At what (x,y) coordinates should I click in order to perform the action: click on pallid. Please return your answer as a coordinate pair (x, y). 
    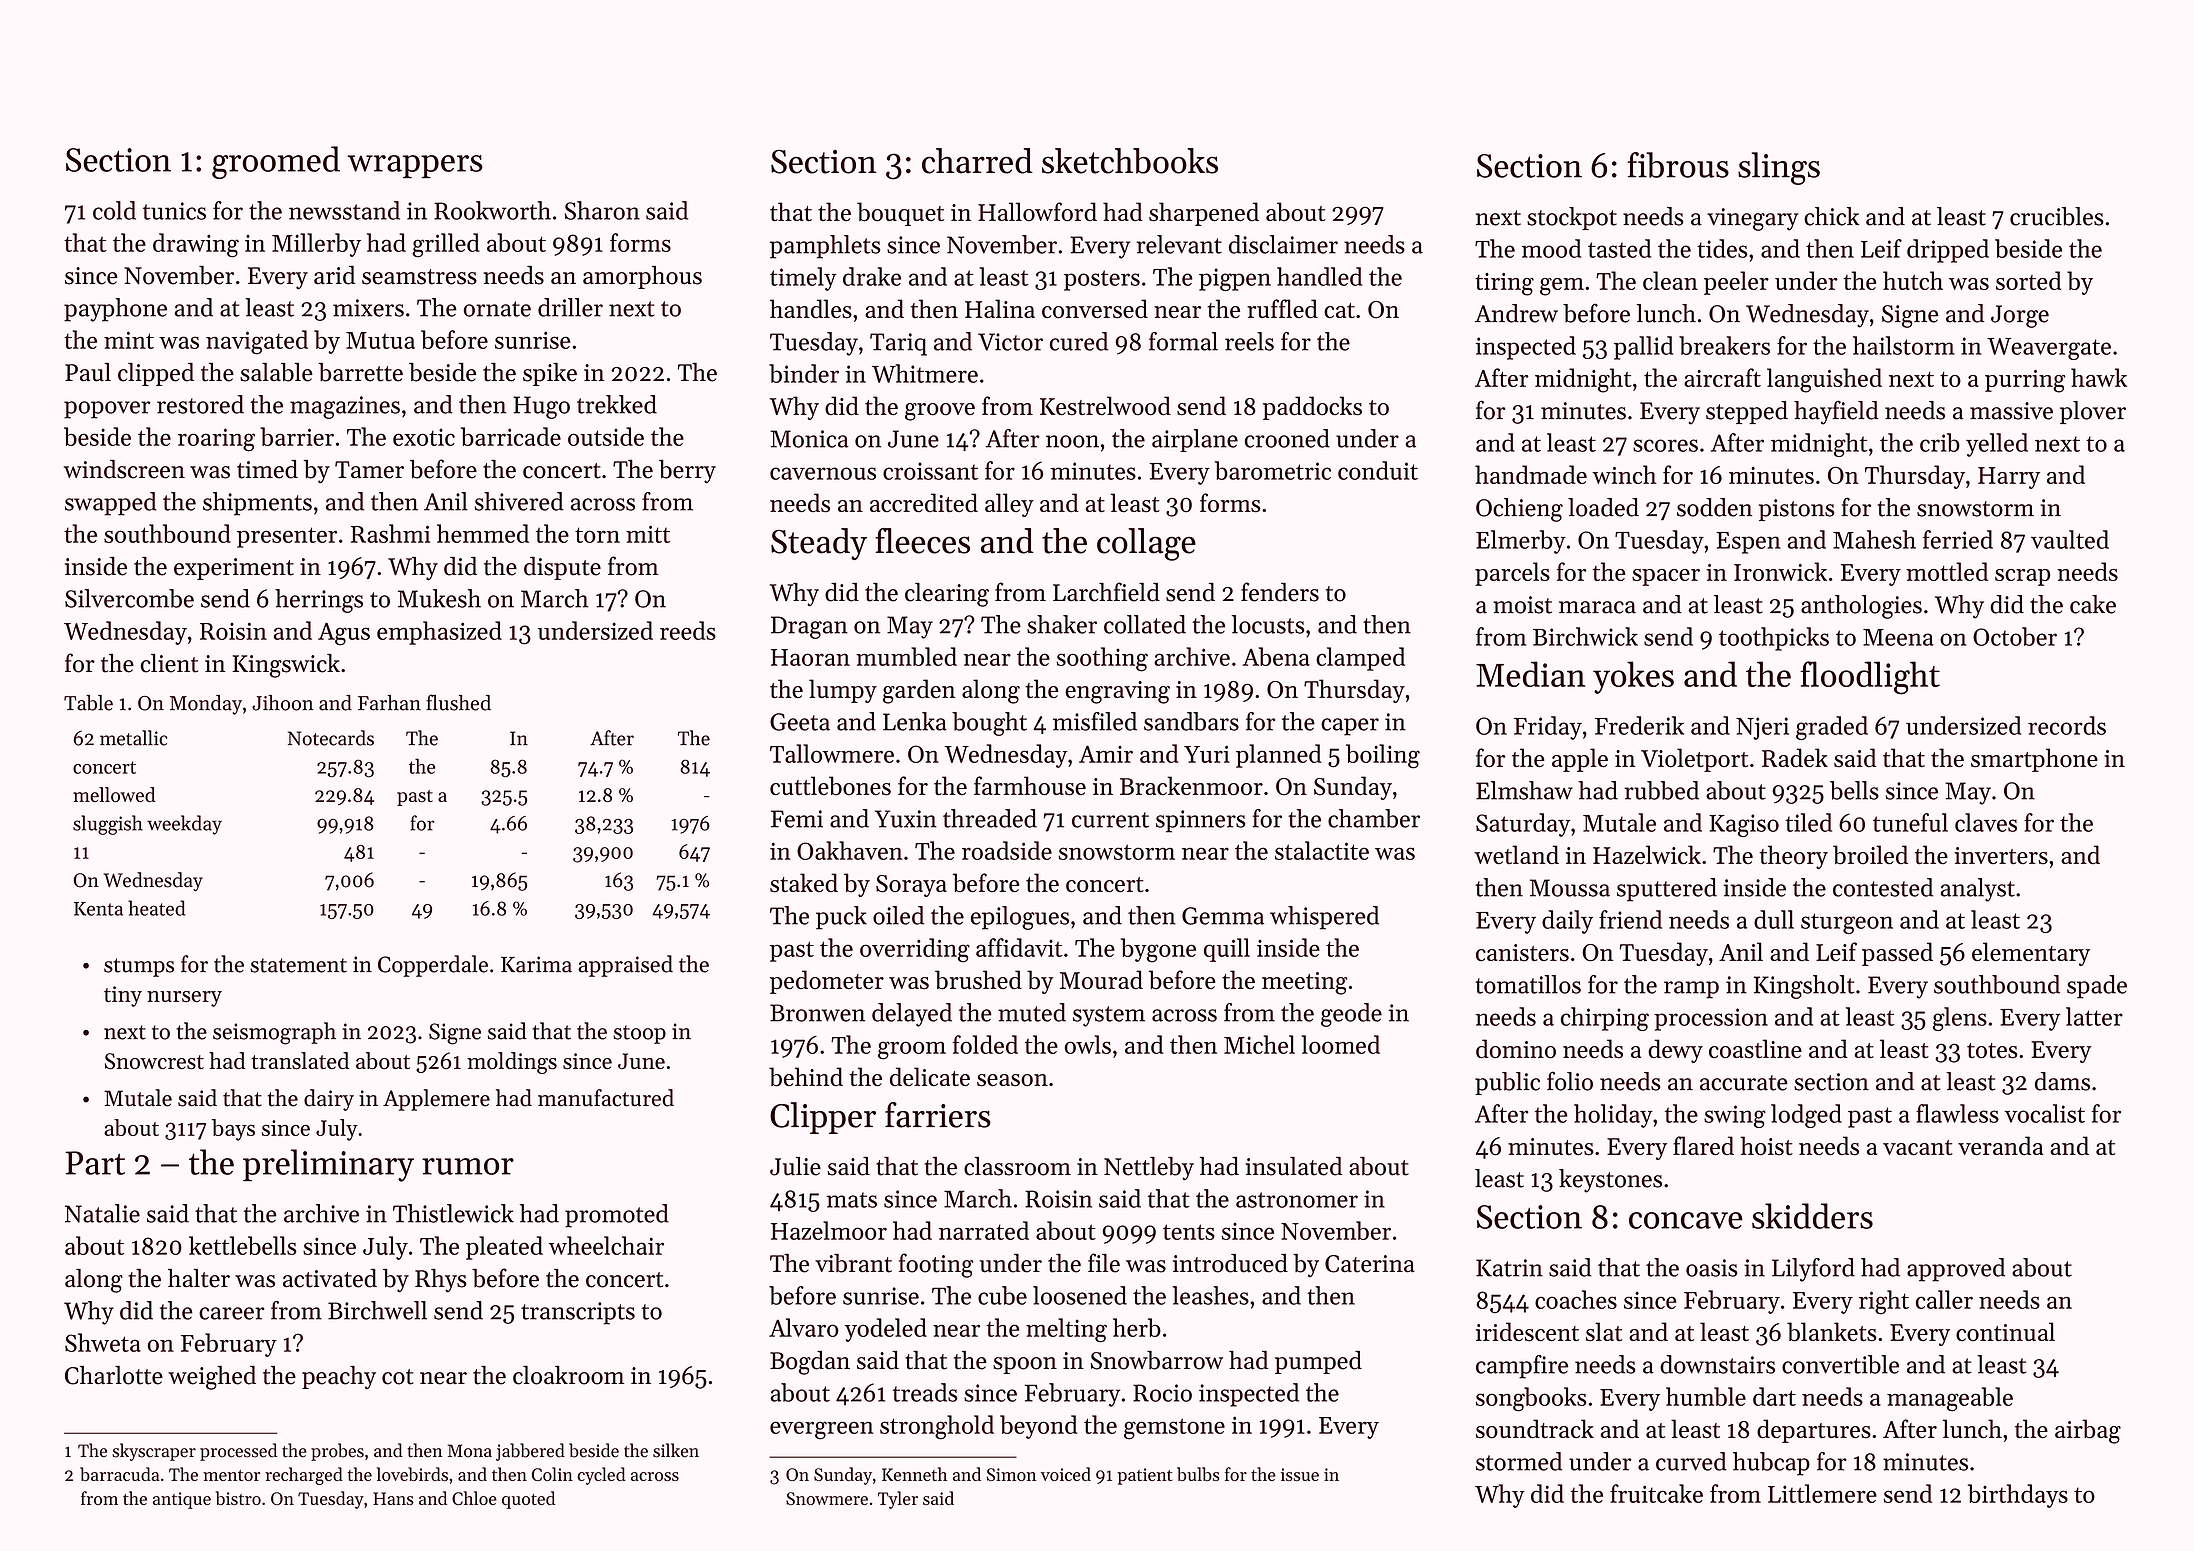
    Looking at the image, I should click on (1643, 348).
